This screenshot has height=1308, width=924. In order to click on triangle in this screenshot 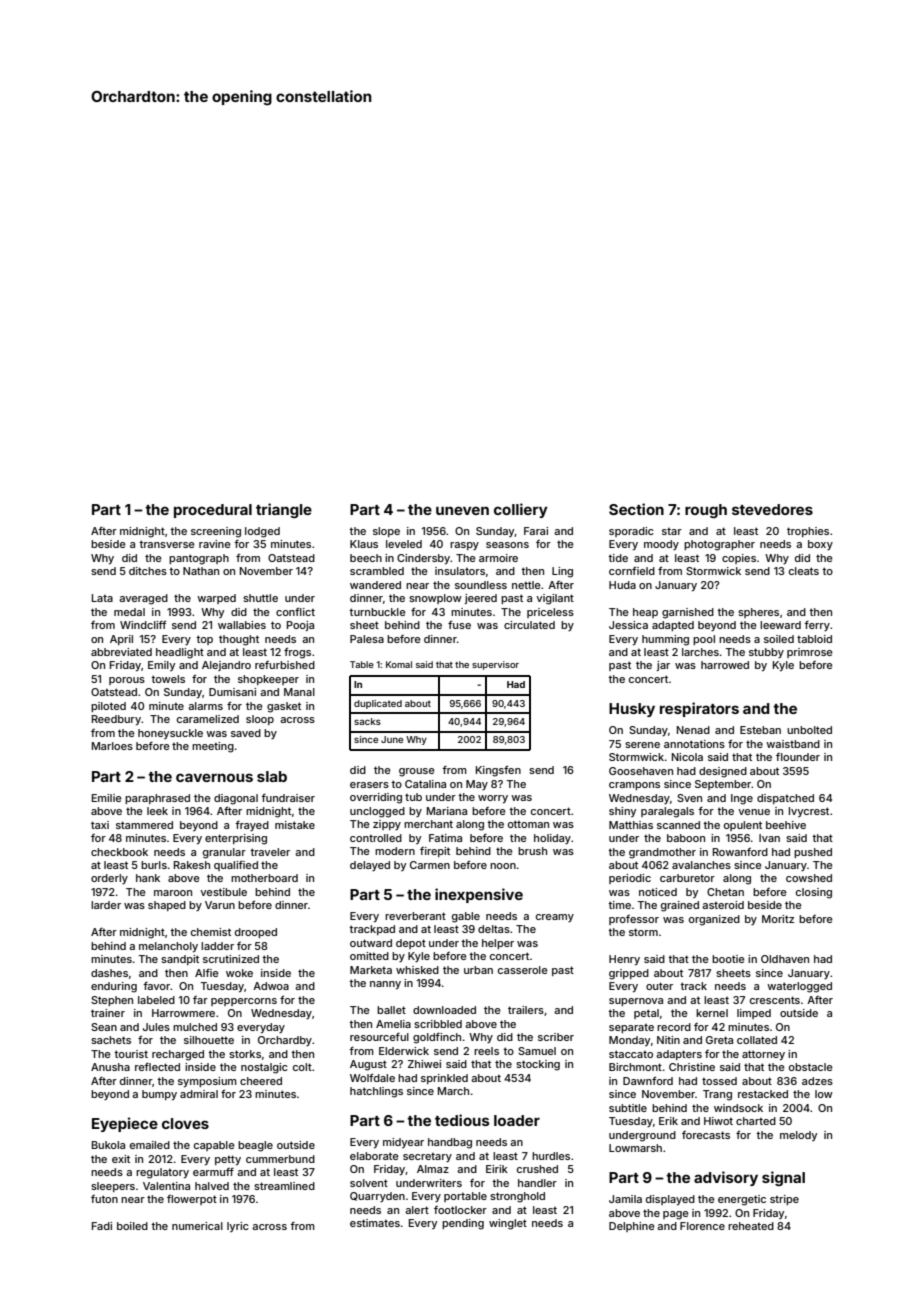, I will do `click(284, 510)`.
